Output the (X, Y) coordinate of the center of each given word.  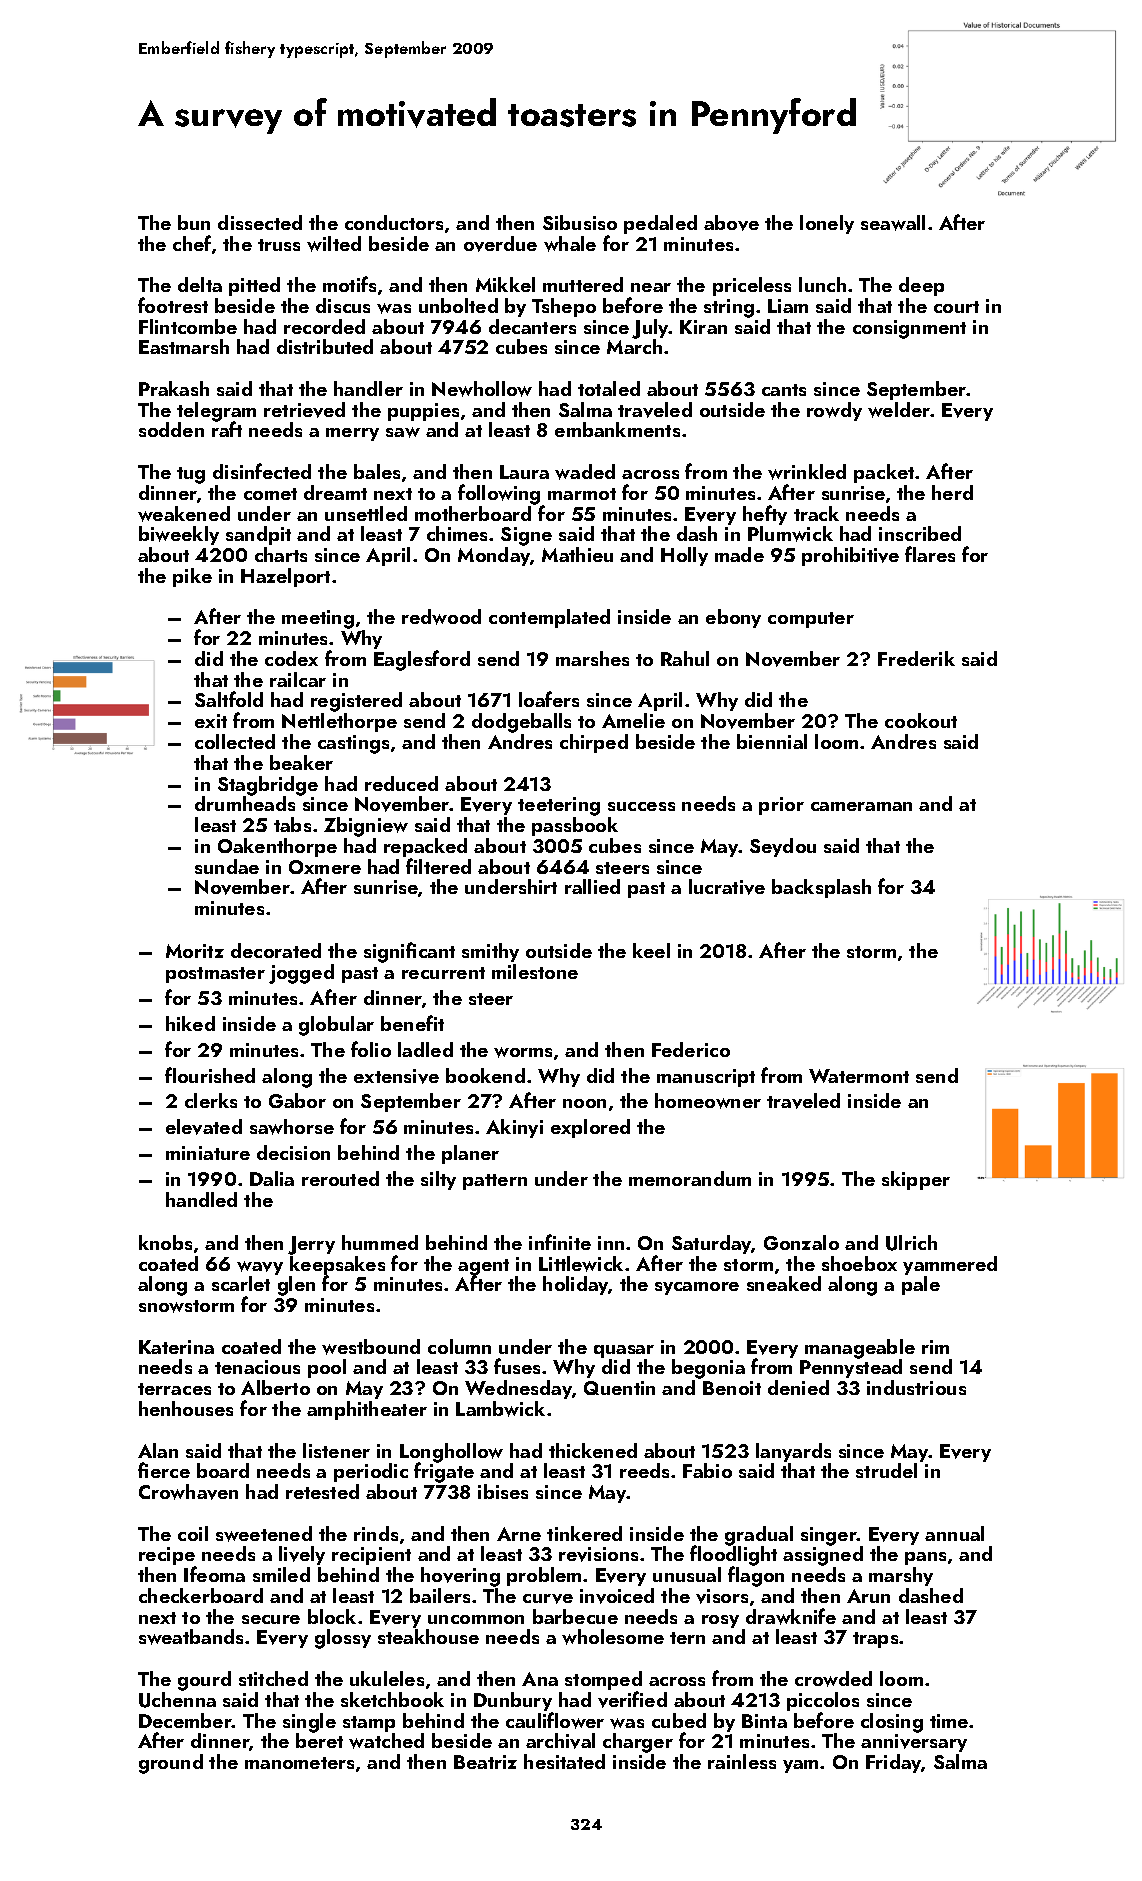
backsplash (821, 888)
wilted (334, 244)
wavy (260, 1268)
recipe (167, 1557)
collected (235, 741)
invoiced (617, 1596)
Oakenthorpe (277, 847)
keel (651, 950)
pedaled (660, 224)
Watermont (859, 1076)
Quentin (619, 1388)
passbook (575, 826)
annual (954, 1533)
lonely (827, 224)
